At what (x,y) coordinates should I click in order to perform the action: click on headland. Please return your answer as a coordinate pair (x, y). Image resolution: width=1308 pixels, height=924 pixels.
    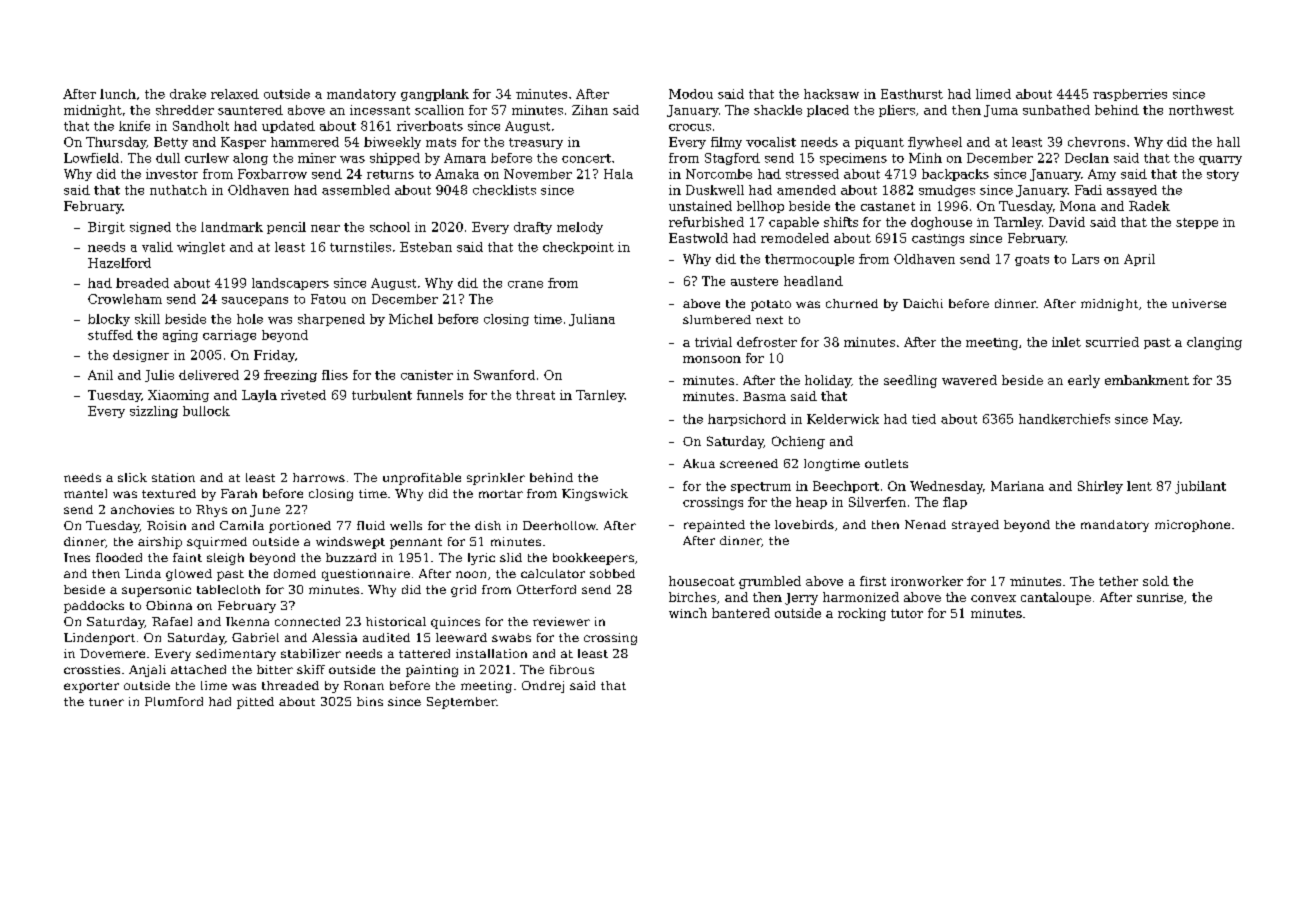
    Looking at the image, I should click on (813, 281).
